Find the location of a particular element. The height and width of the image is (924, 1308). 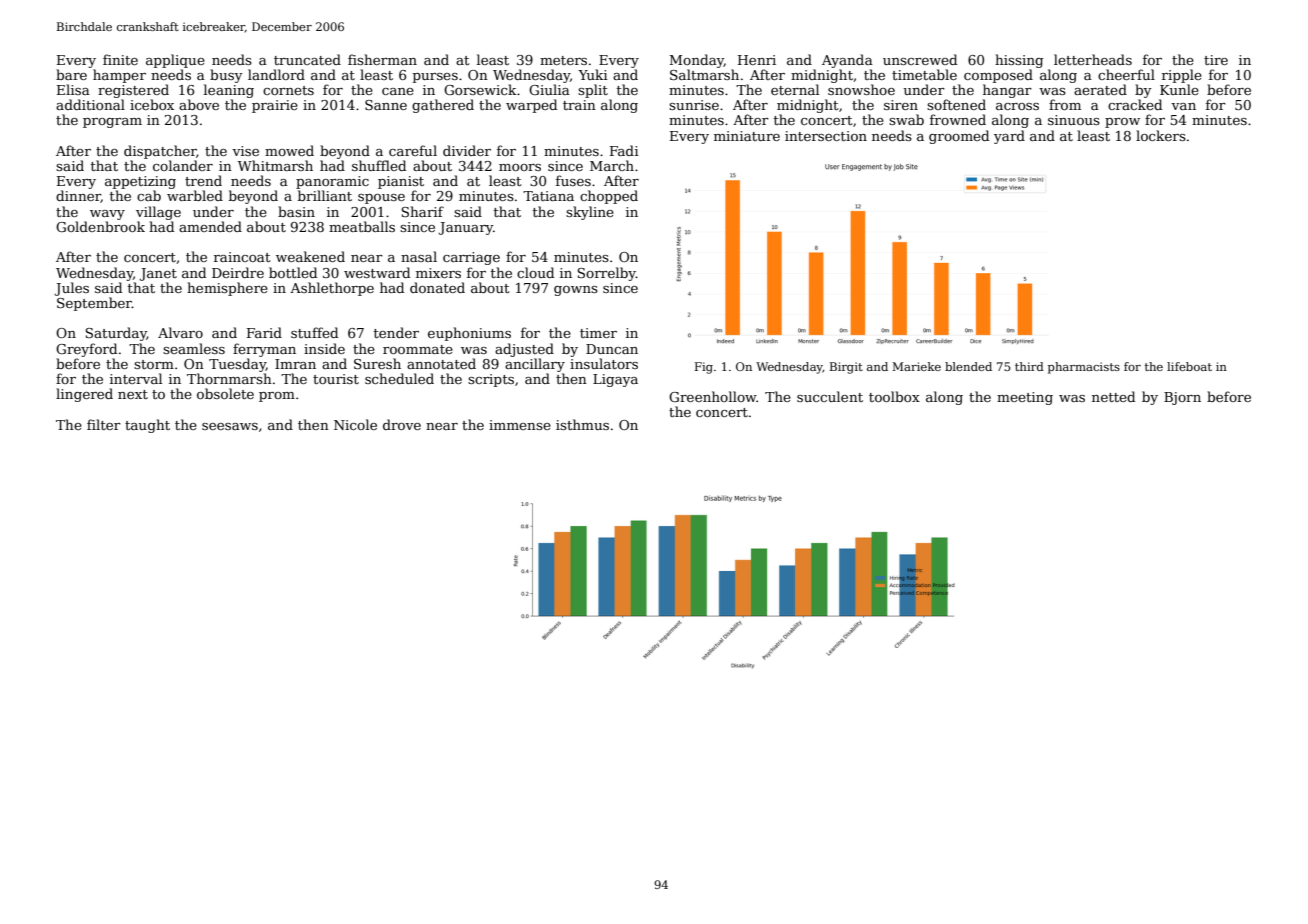

eternal is located at coordinates (795, 89).
